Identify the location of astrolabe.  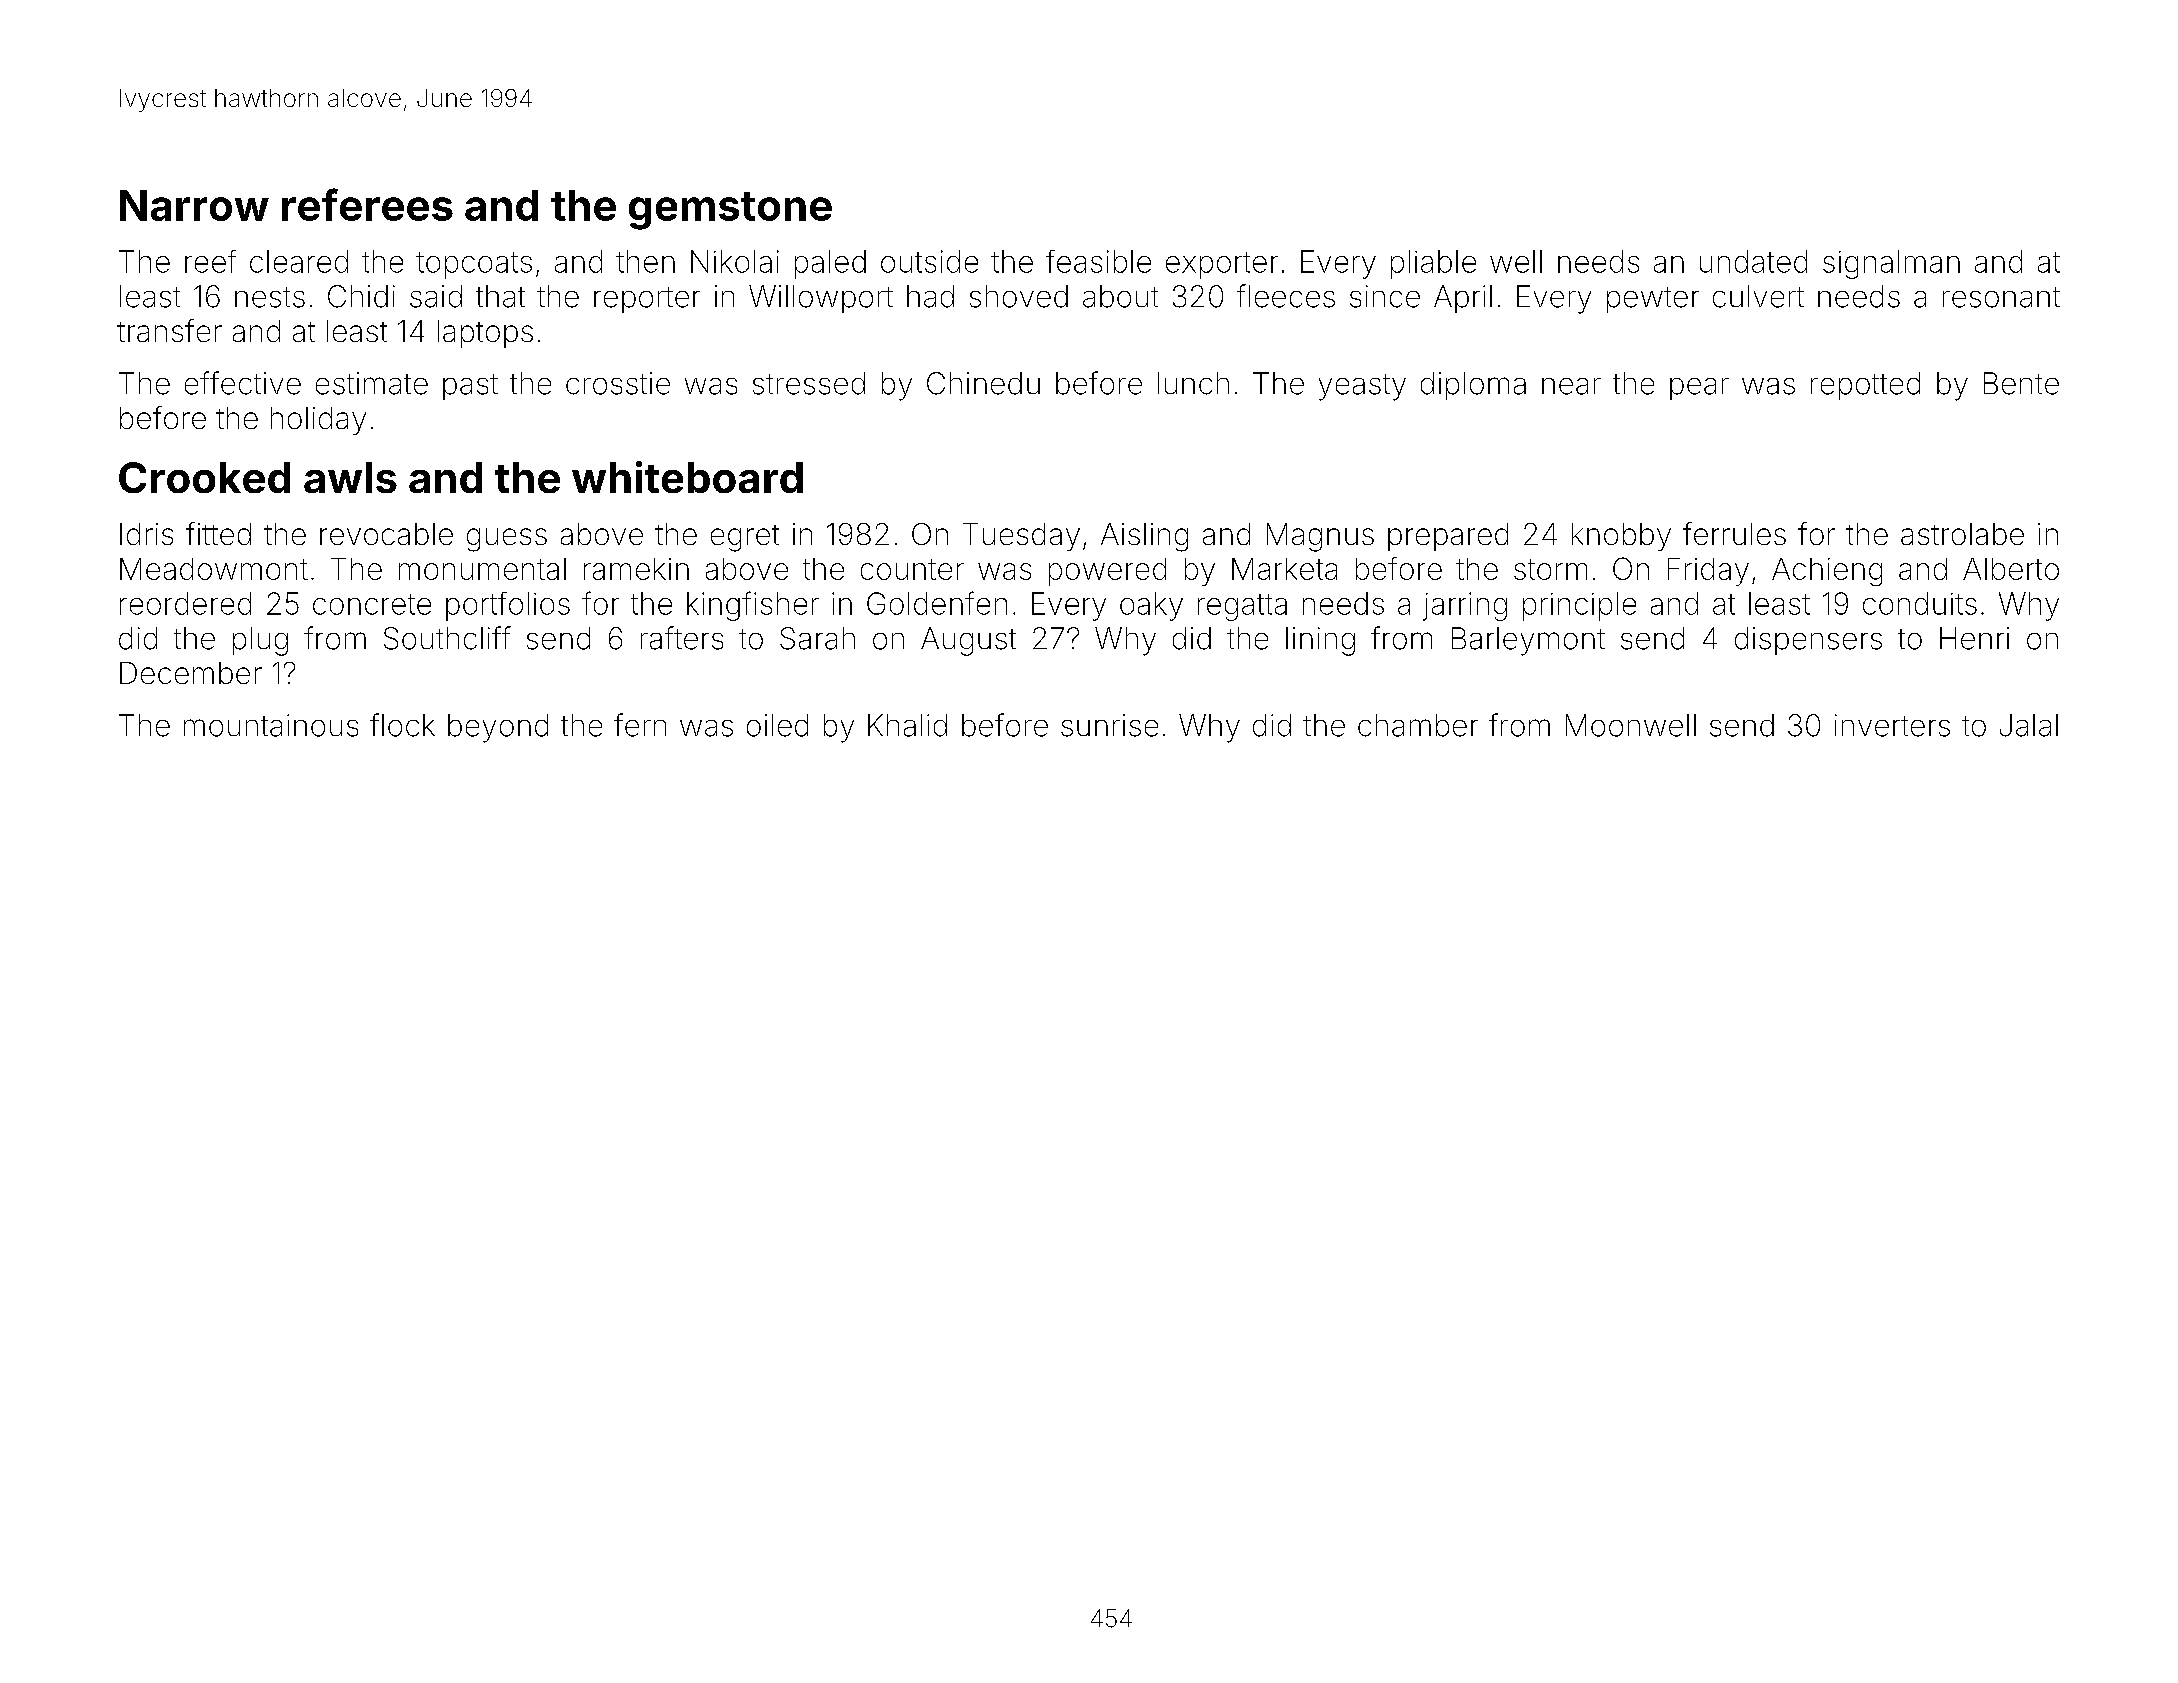
(1962, 534).
